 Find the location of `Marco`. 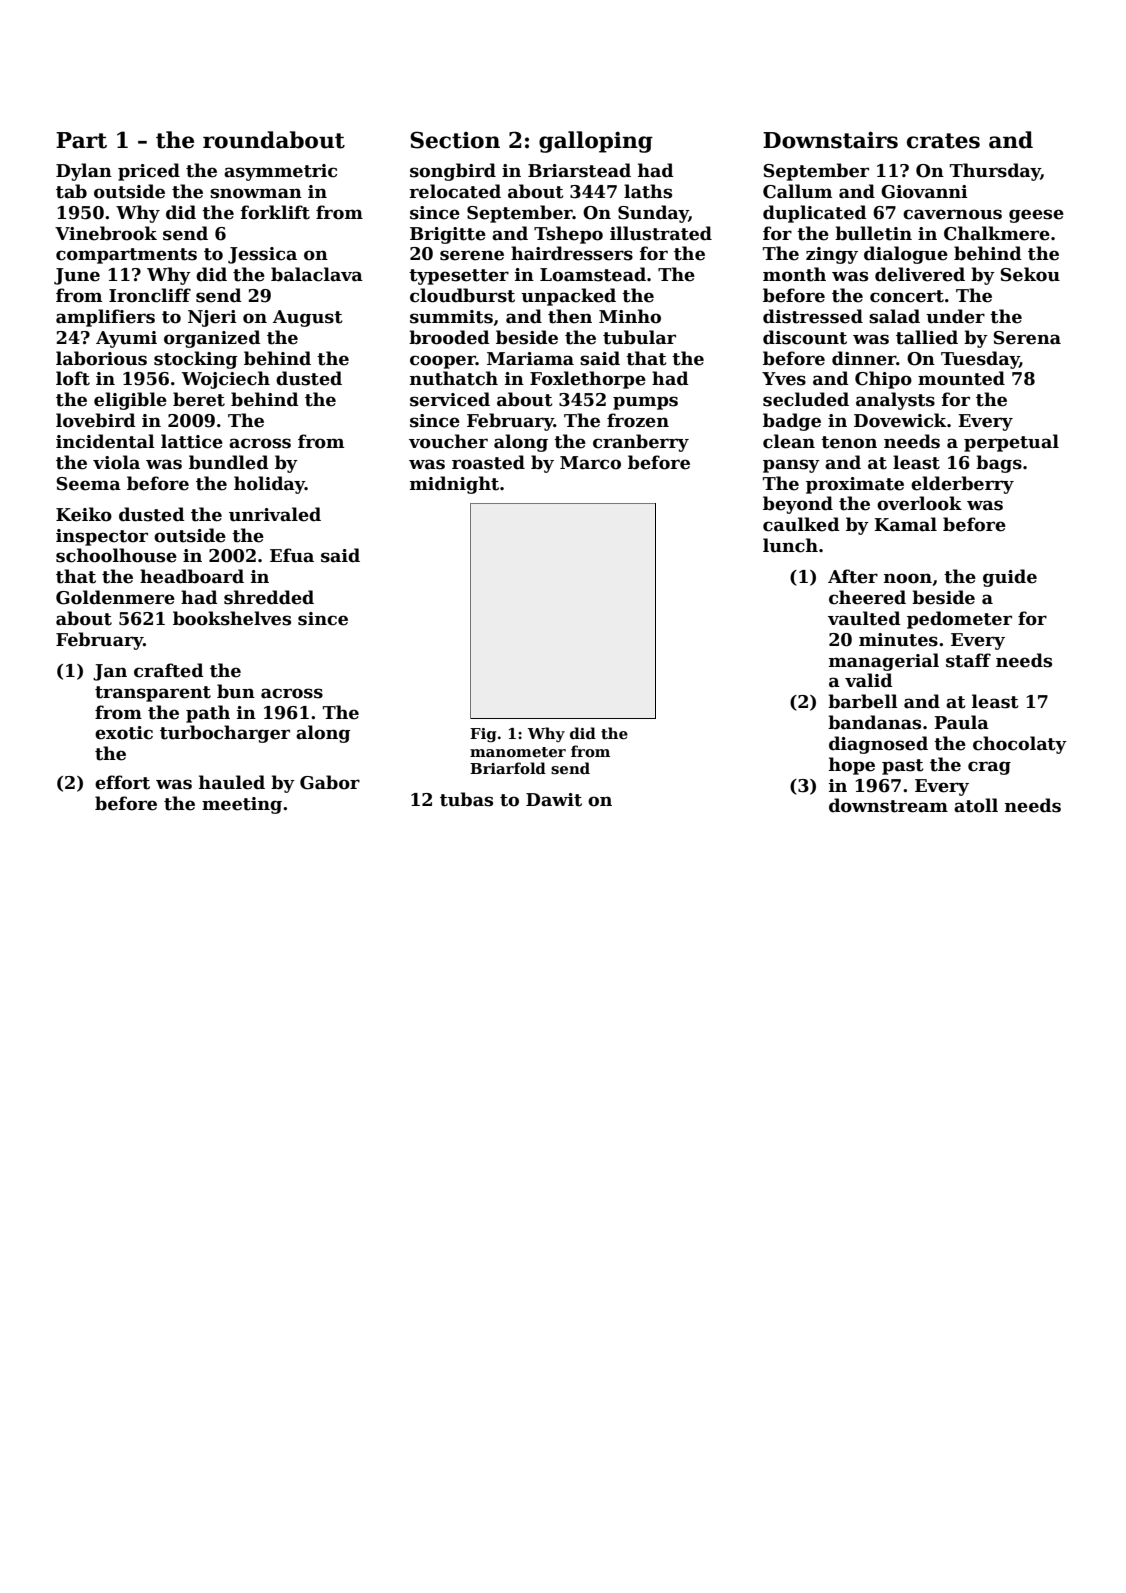

Marco is located at coordinates (590, 463).
